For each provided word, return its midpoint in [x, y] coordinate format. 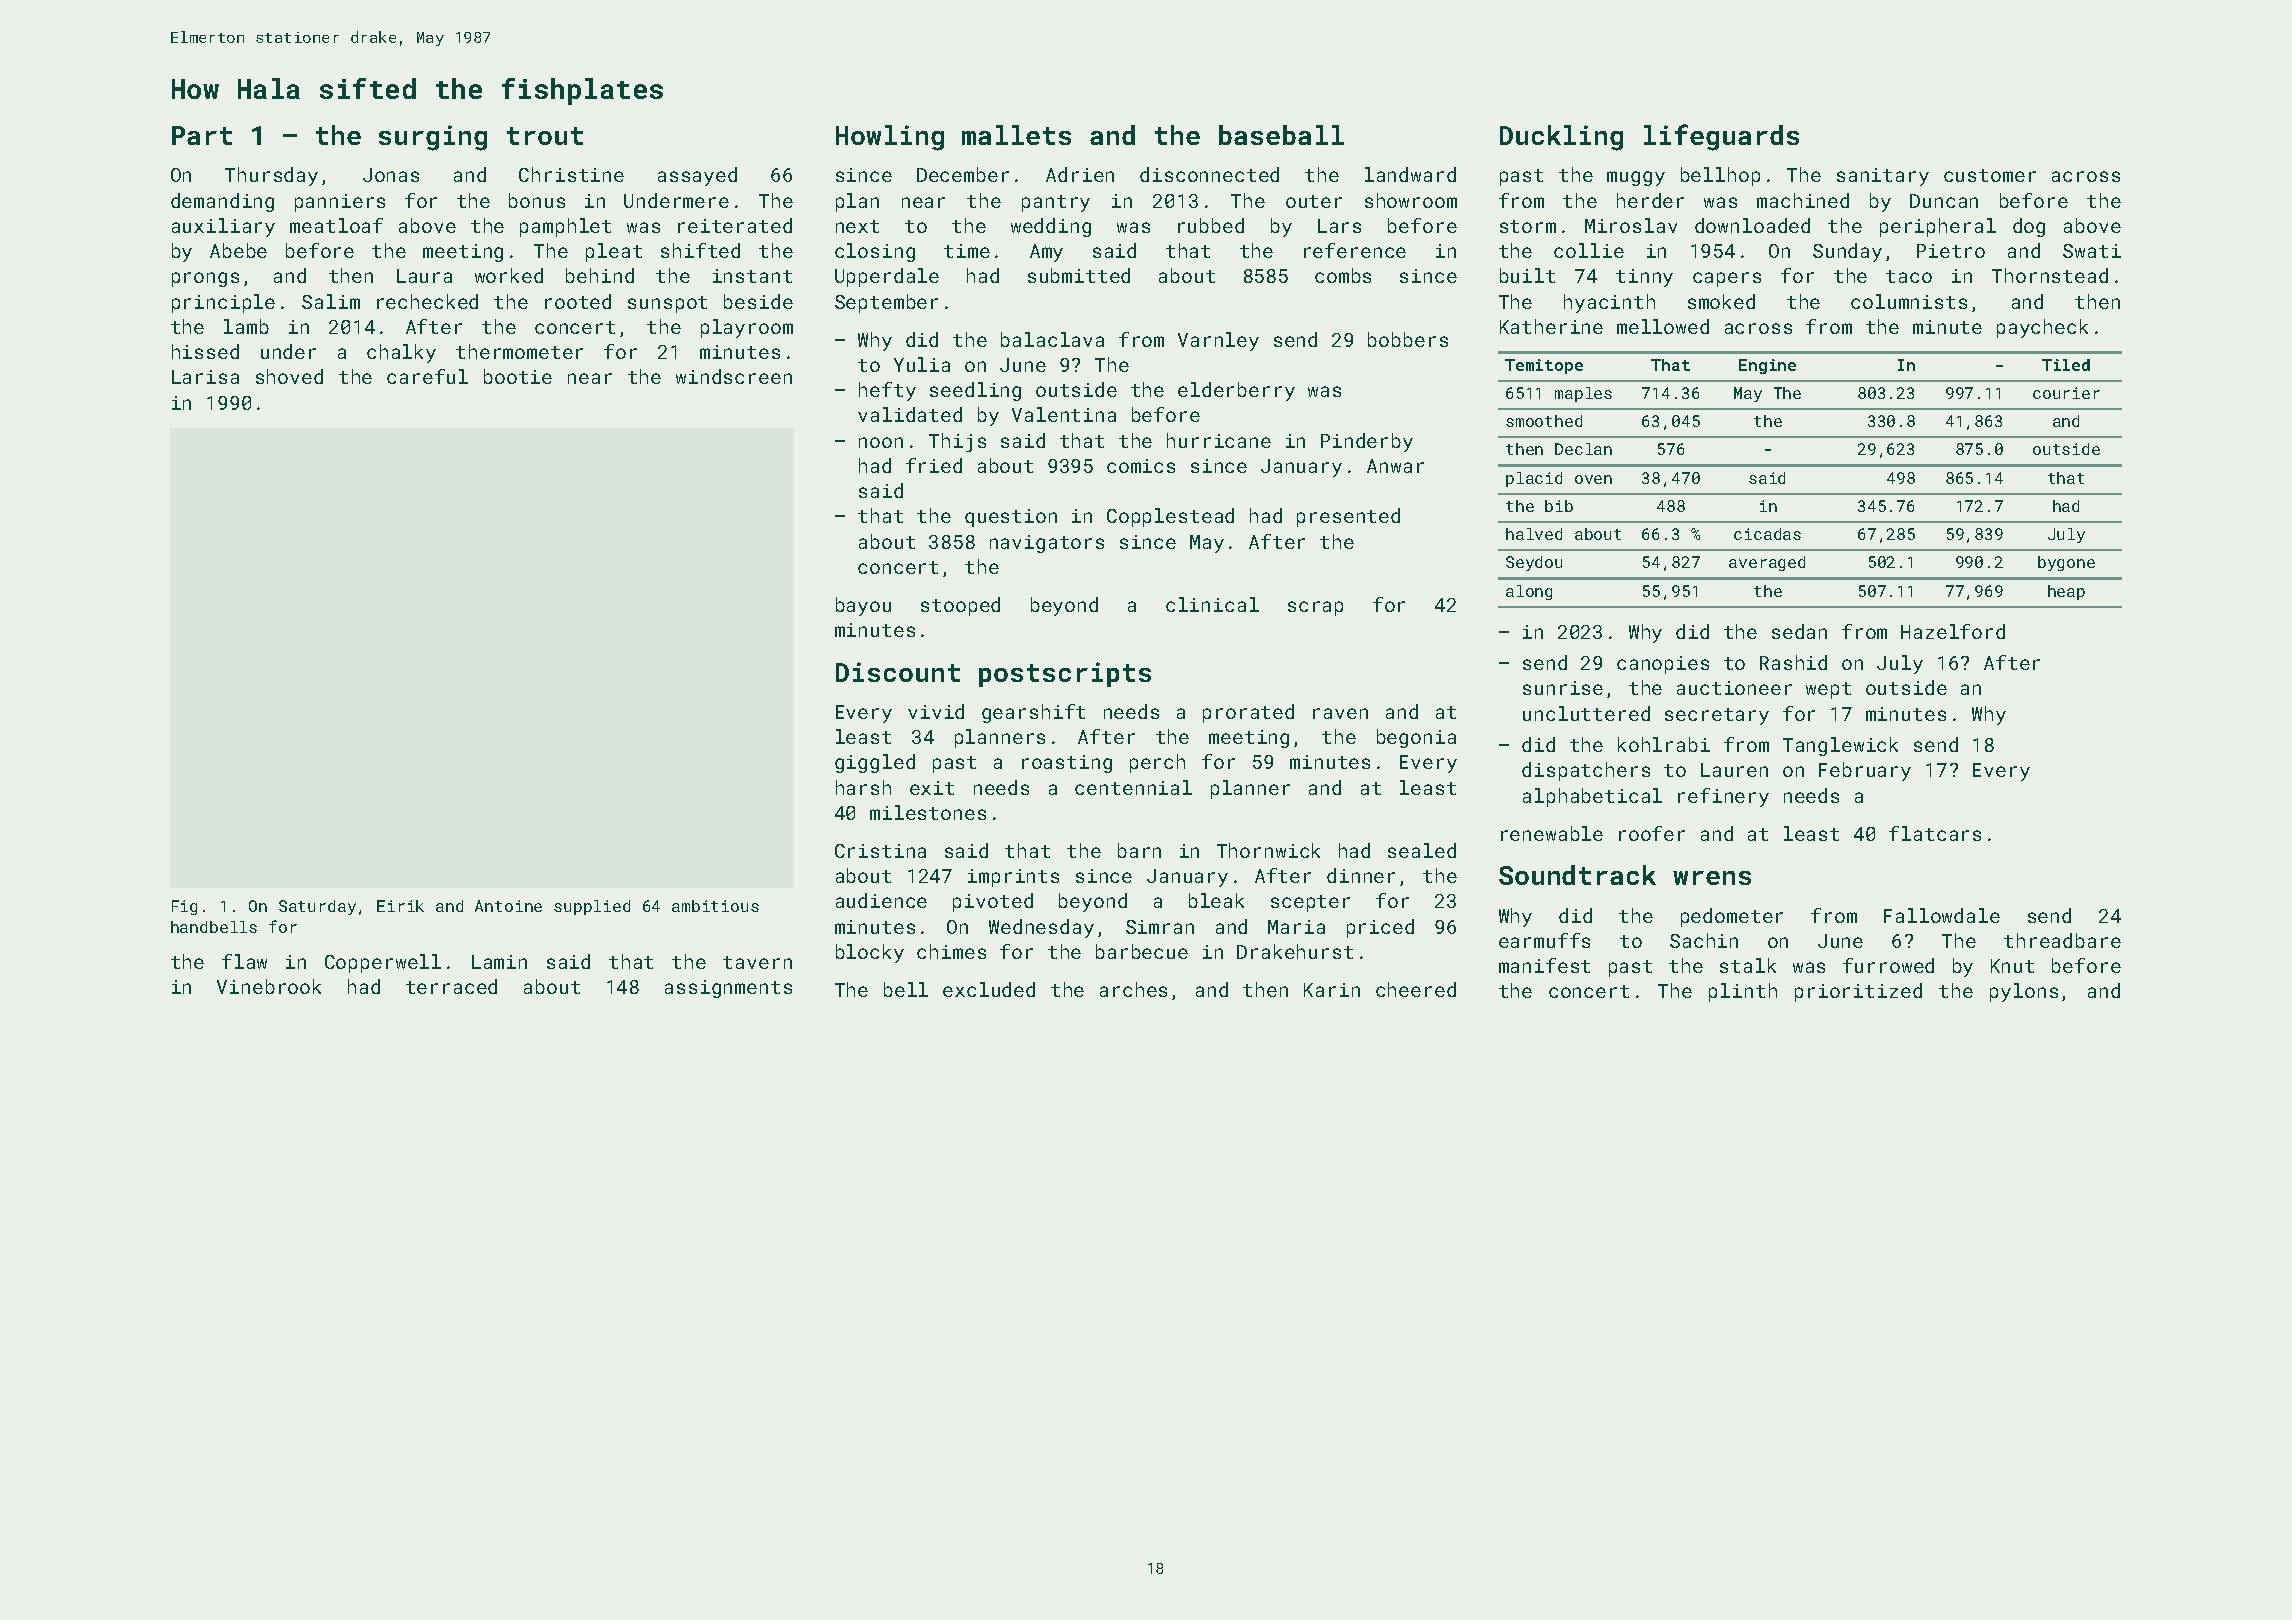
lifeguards [1721, 137]
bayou [863, 606]
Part [202, 135]
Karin [1332, 990]
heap [2066, 592]
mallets [1016, 135]
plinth [1743, 992]
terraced [451, 986]
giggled [875, 763]
